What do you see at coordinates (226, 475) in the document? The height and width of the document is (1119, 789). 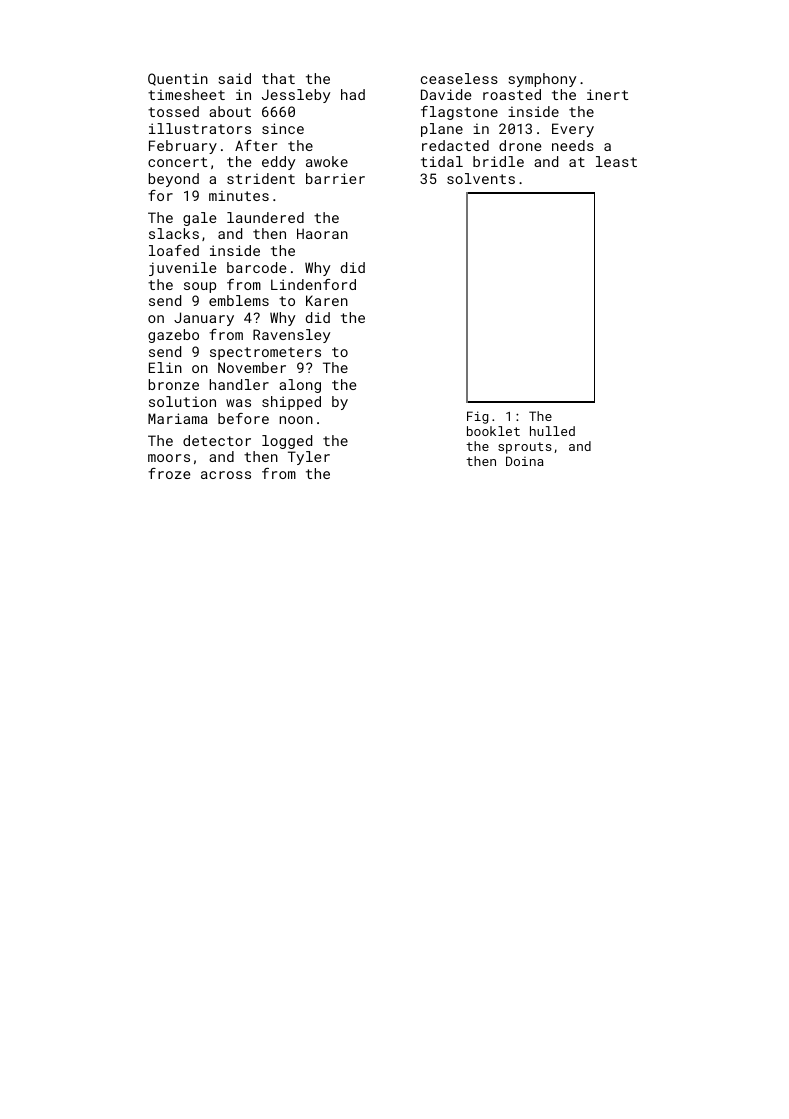 I see `across` at bounding box center [226, 475].
